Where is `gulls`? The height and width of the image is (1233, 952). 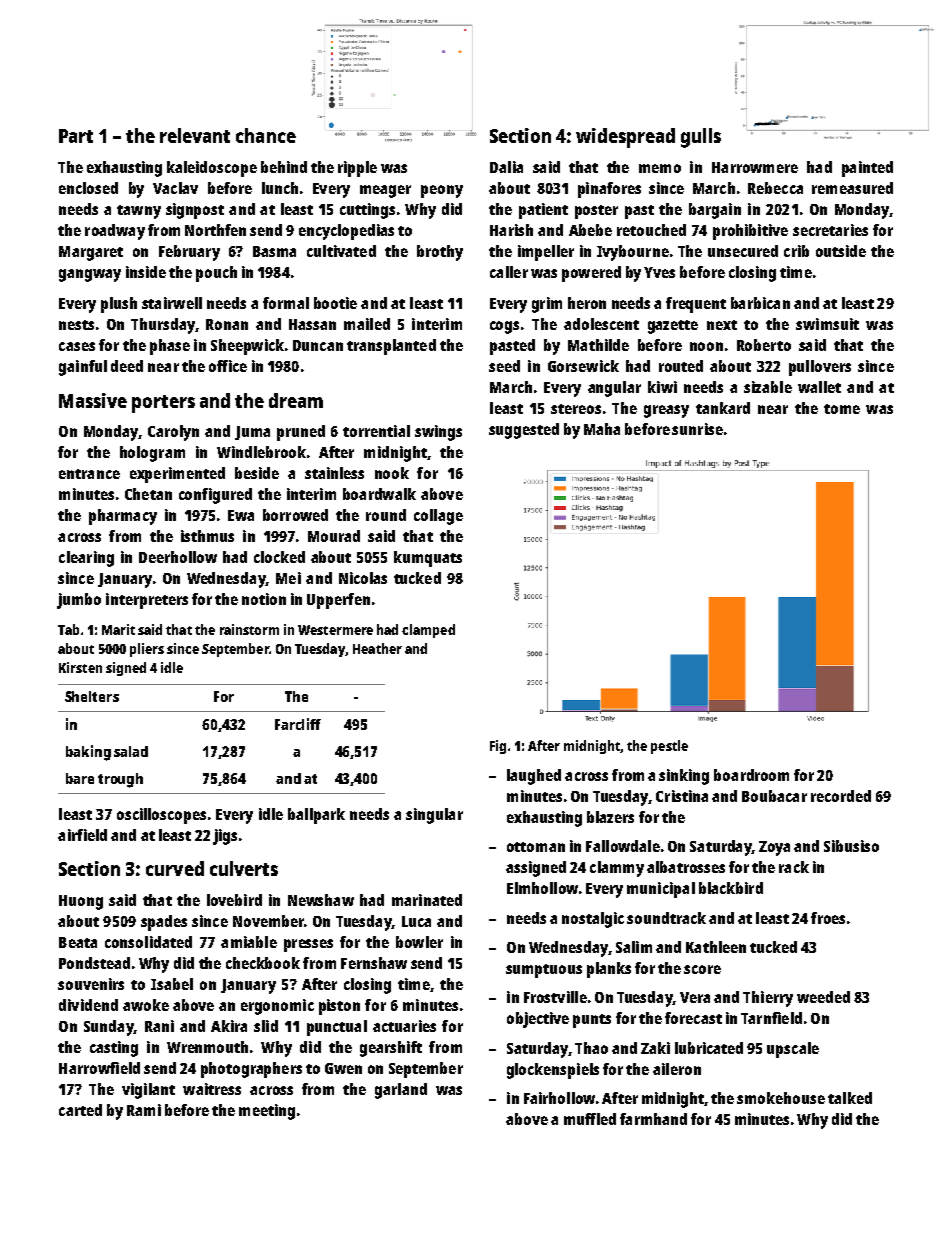
gulls is located at coordinates (701, 138).
